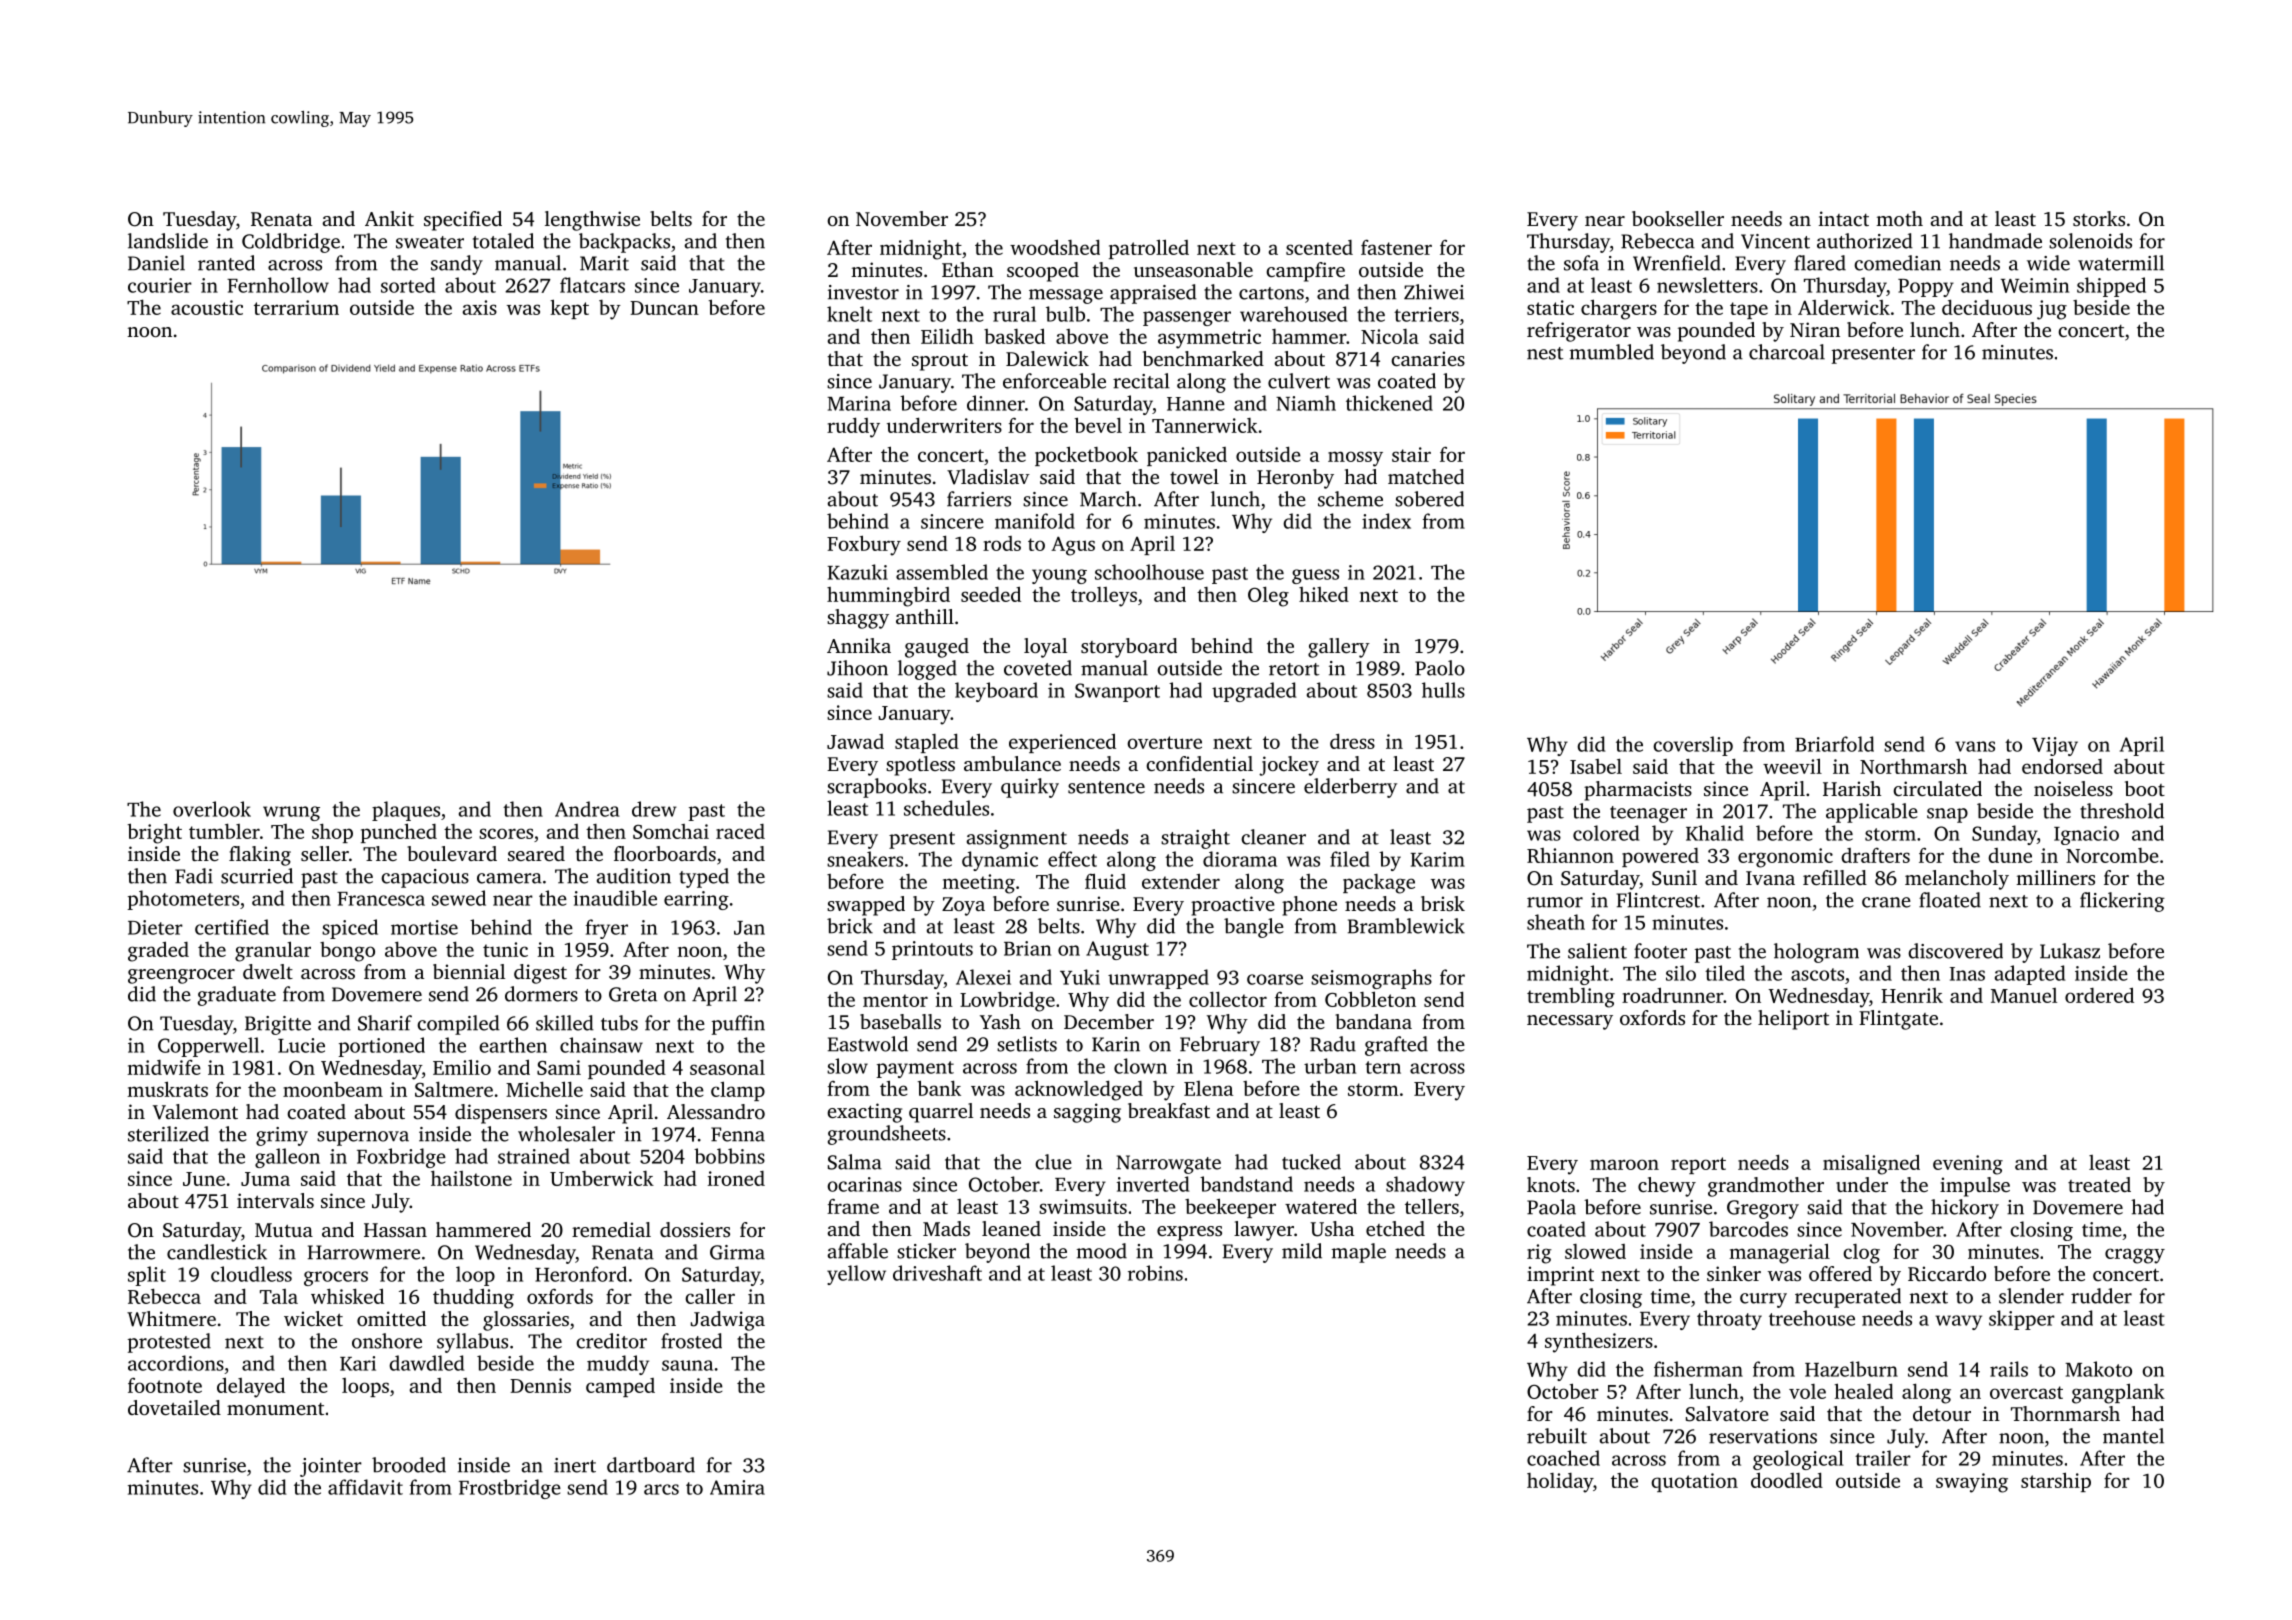  I want to click on plaques, so click(406, 811).
